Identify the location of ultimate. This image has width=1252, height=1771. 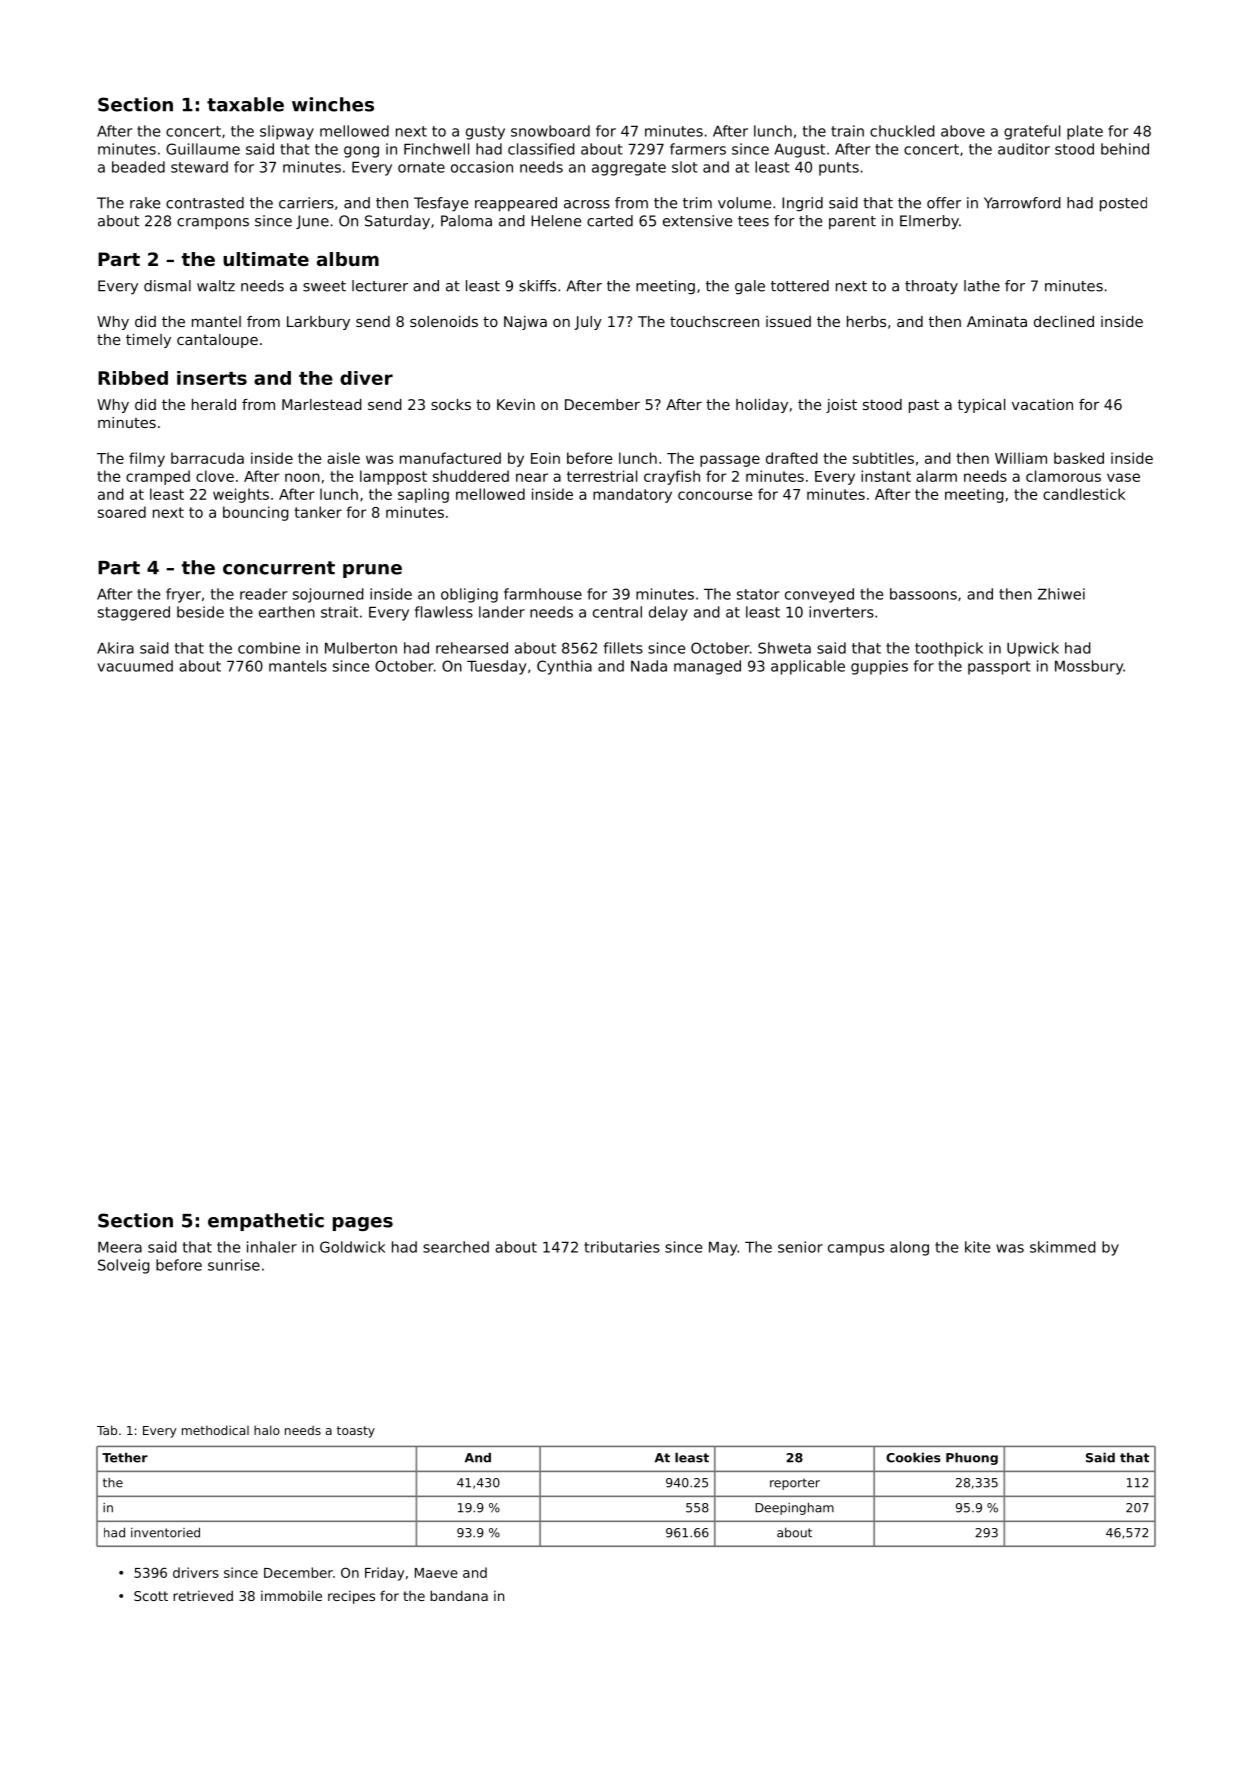
(266, 259).
